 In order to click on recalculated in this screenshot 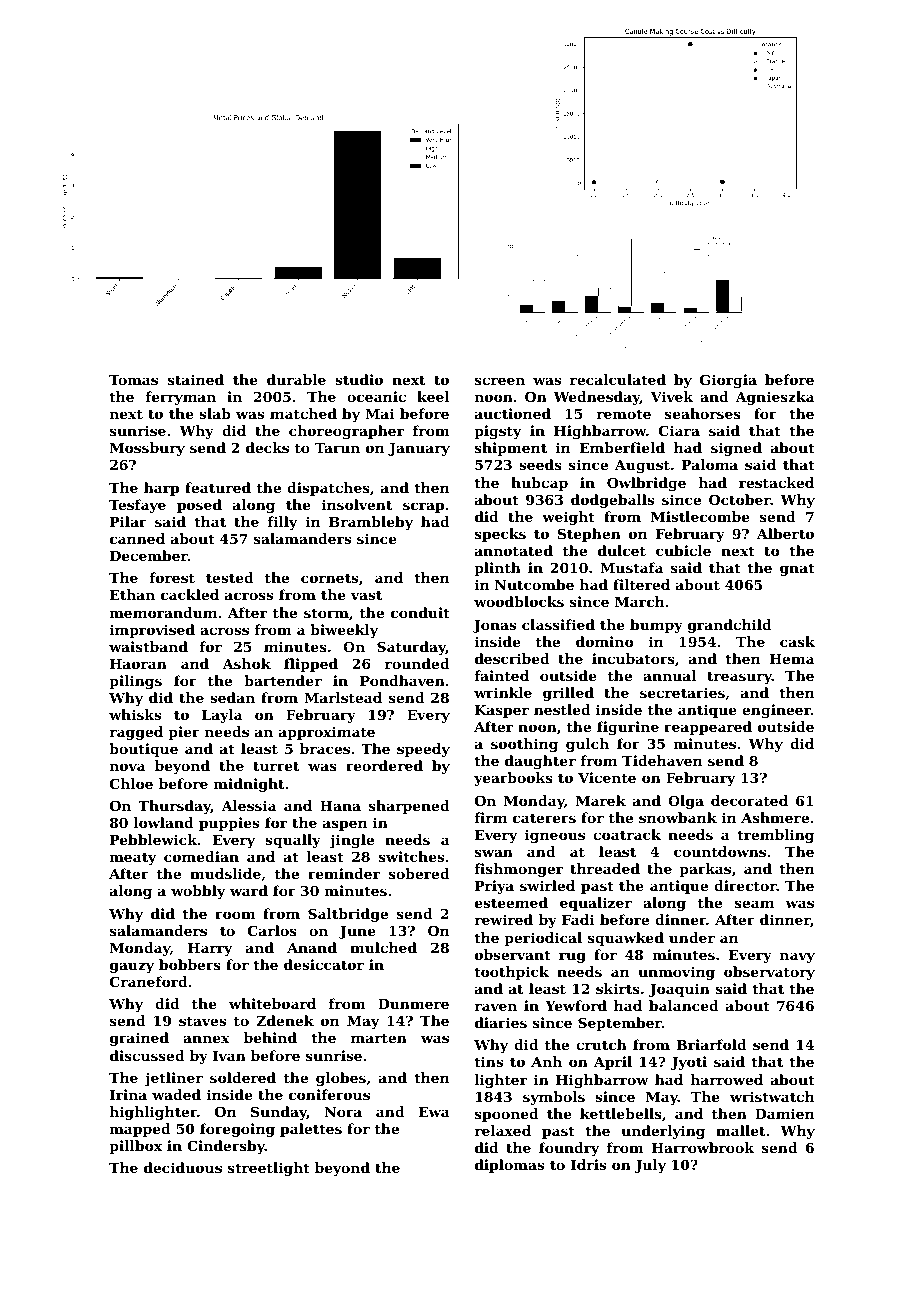, I will do `click(618, 379)`.
